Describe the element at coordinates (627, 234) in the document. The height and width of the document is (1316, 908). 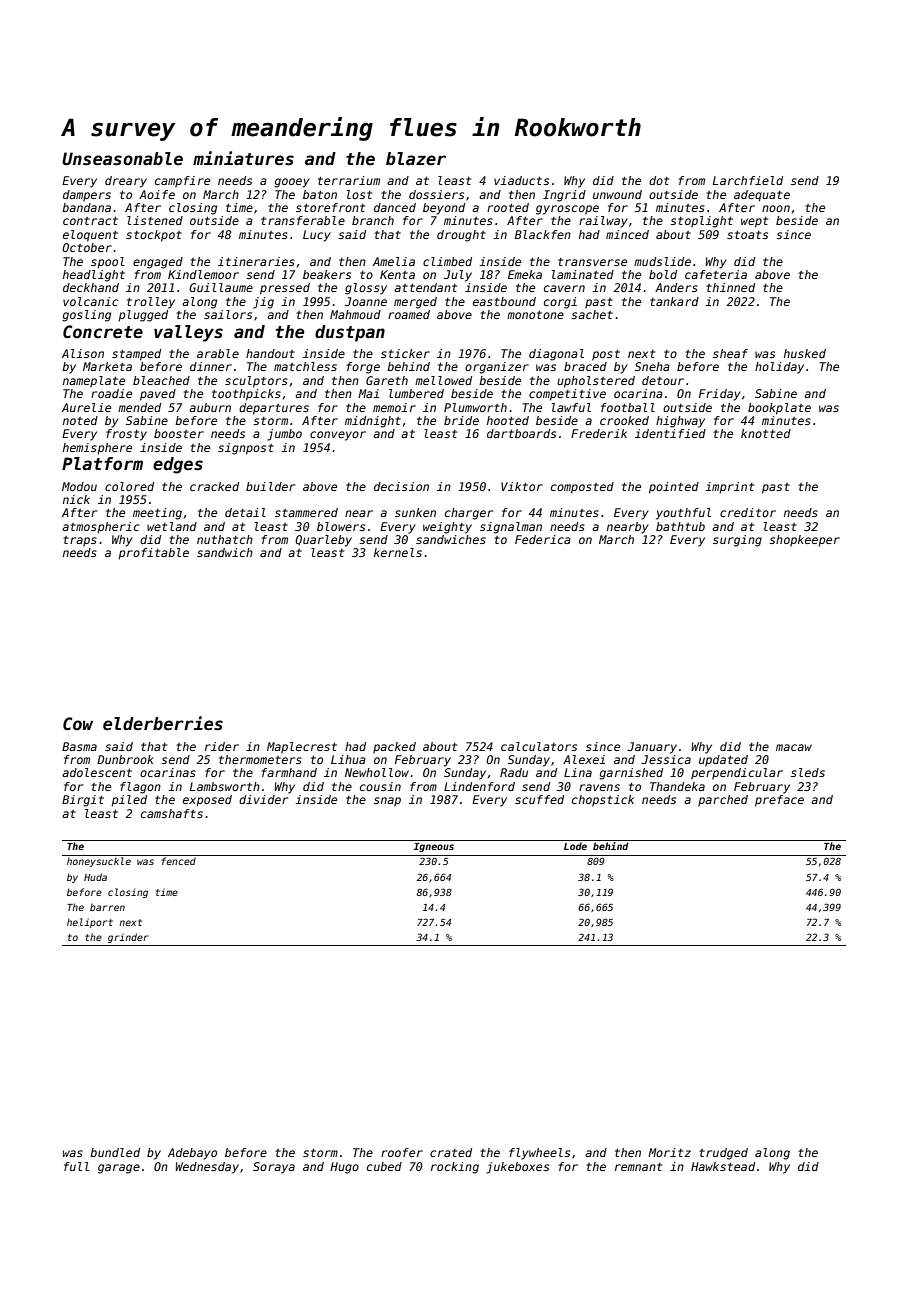
I see `minced` at that location.
